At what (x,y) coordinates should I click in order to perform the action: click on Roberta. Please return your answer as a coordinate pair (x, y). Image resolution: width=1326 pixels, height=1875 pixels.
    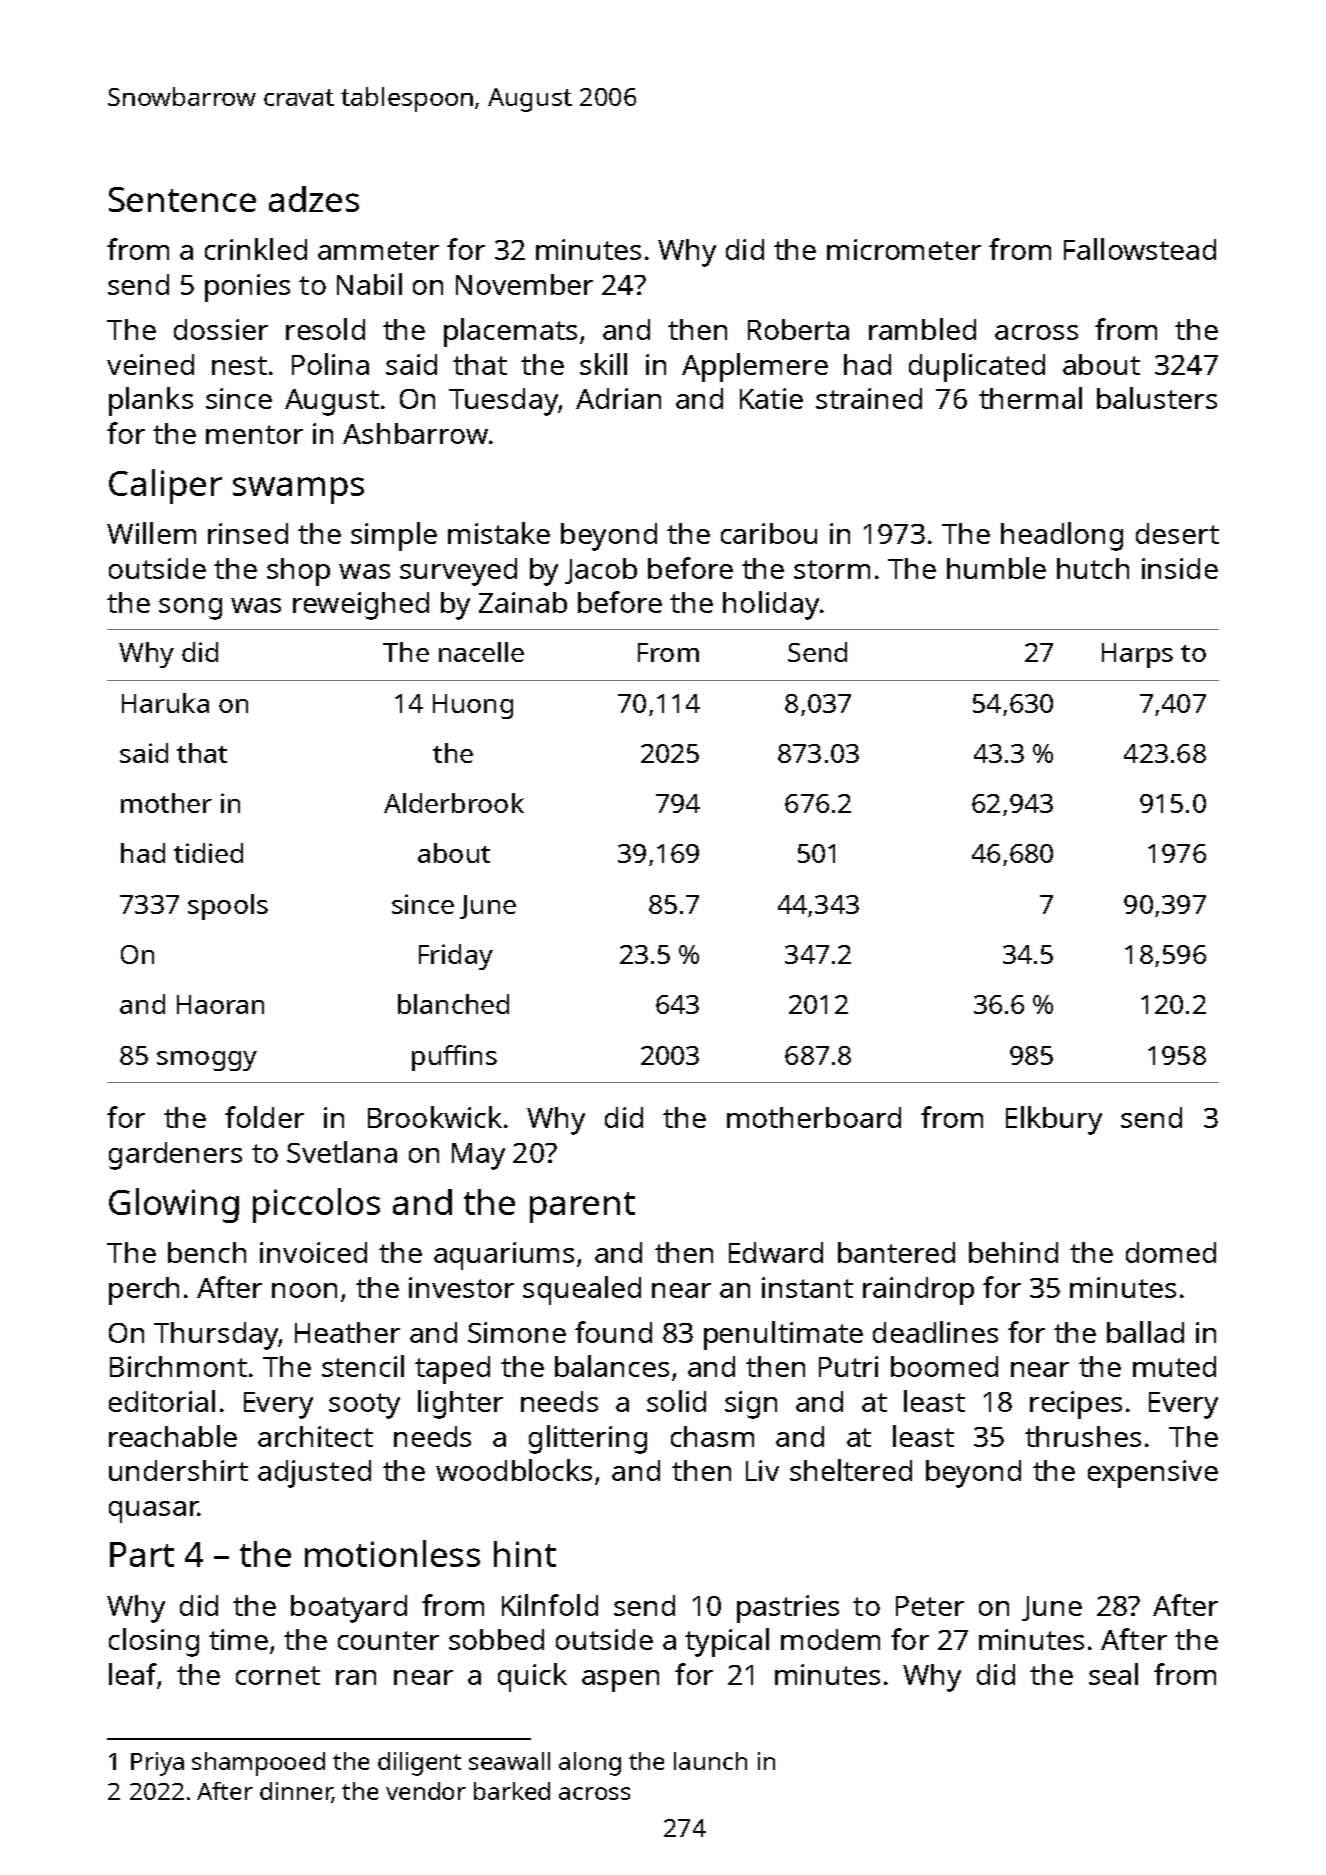
    Looking at the image, I should click on (798, 329).
